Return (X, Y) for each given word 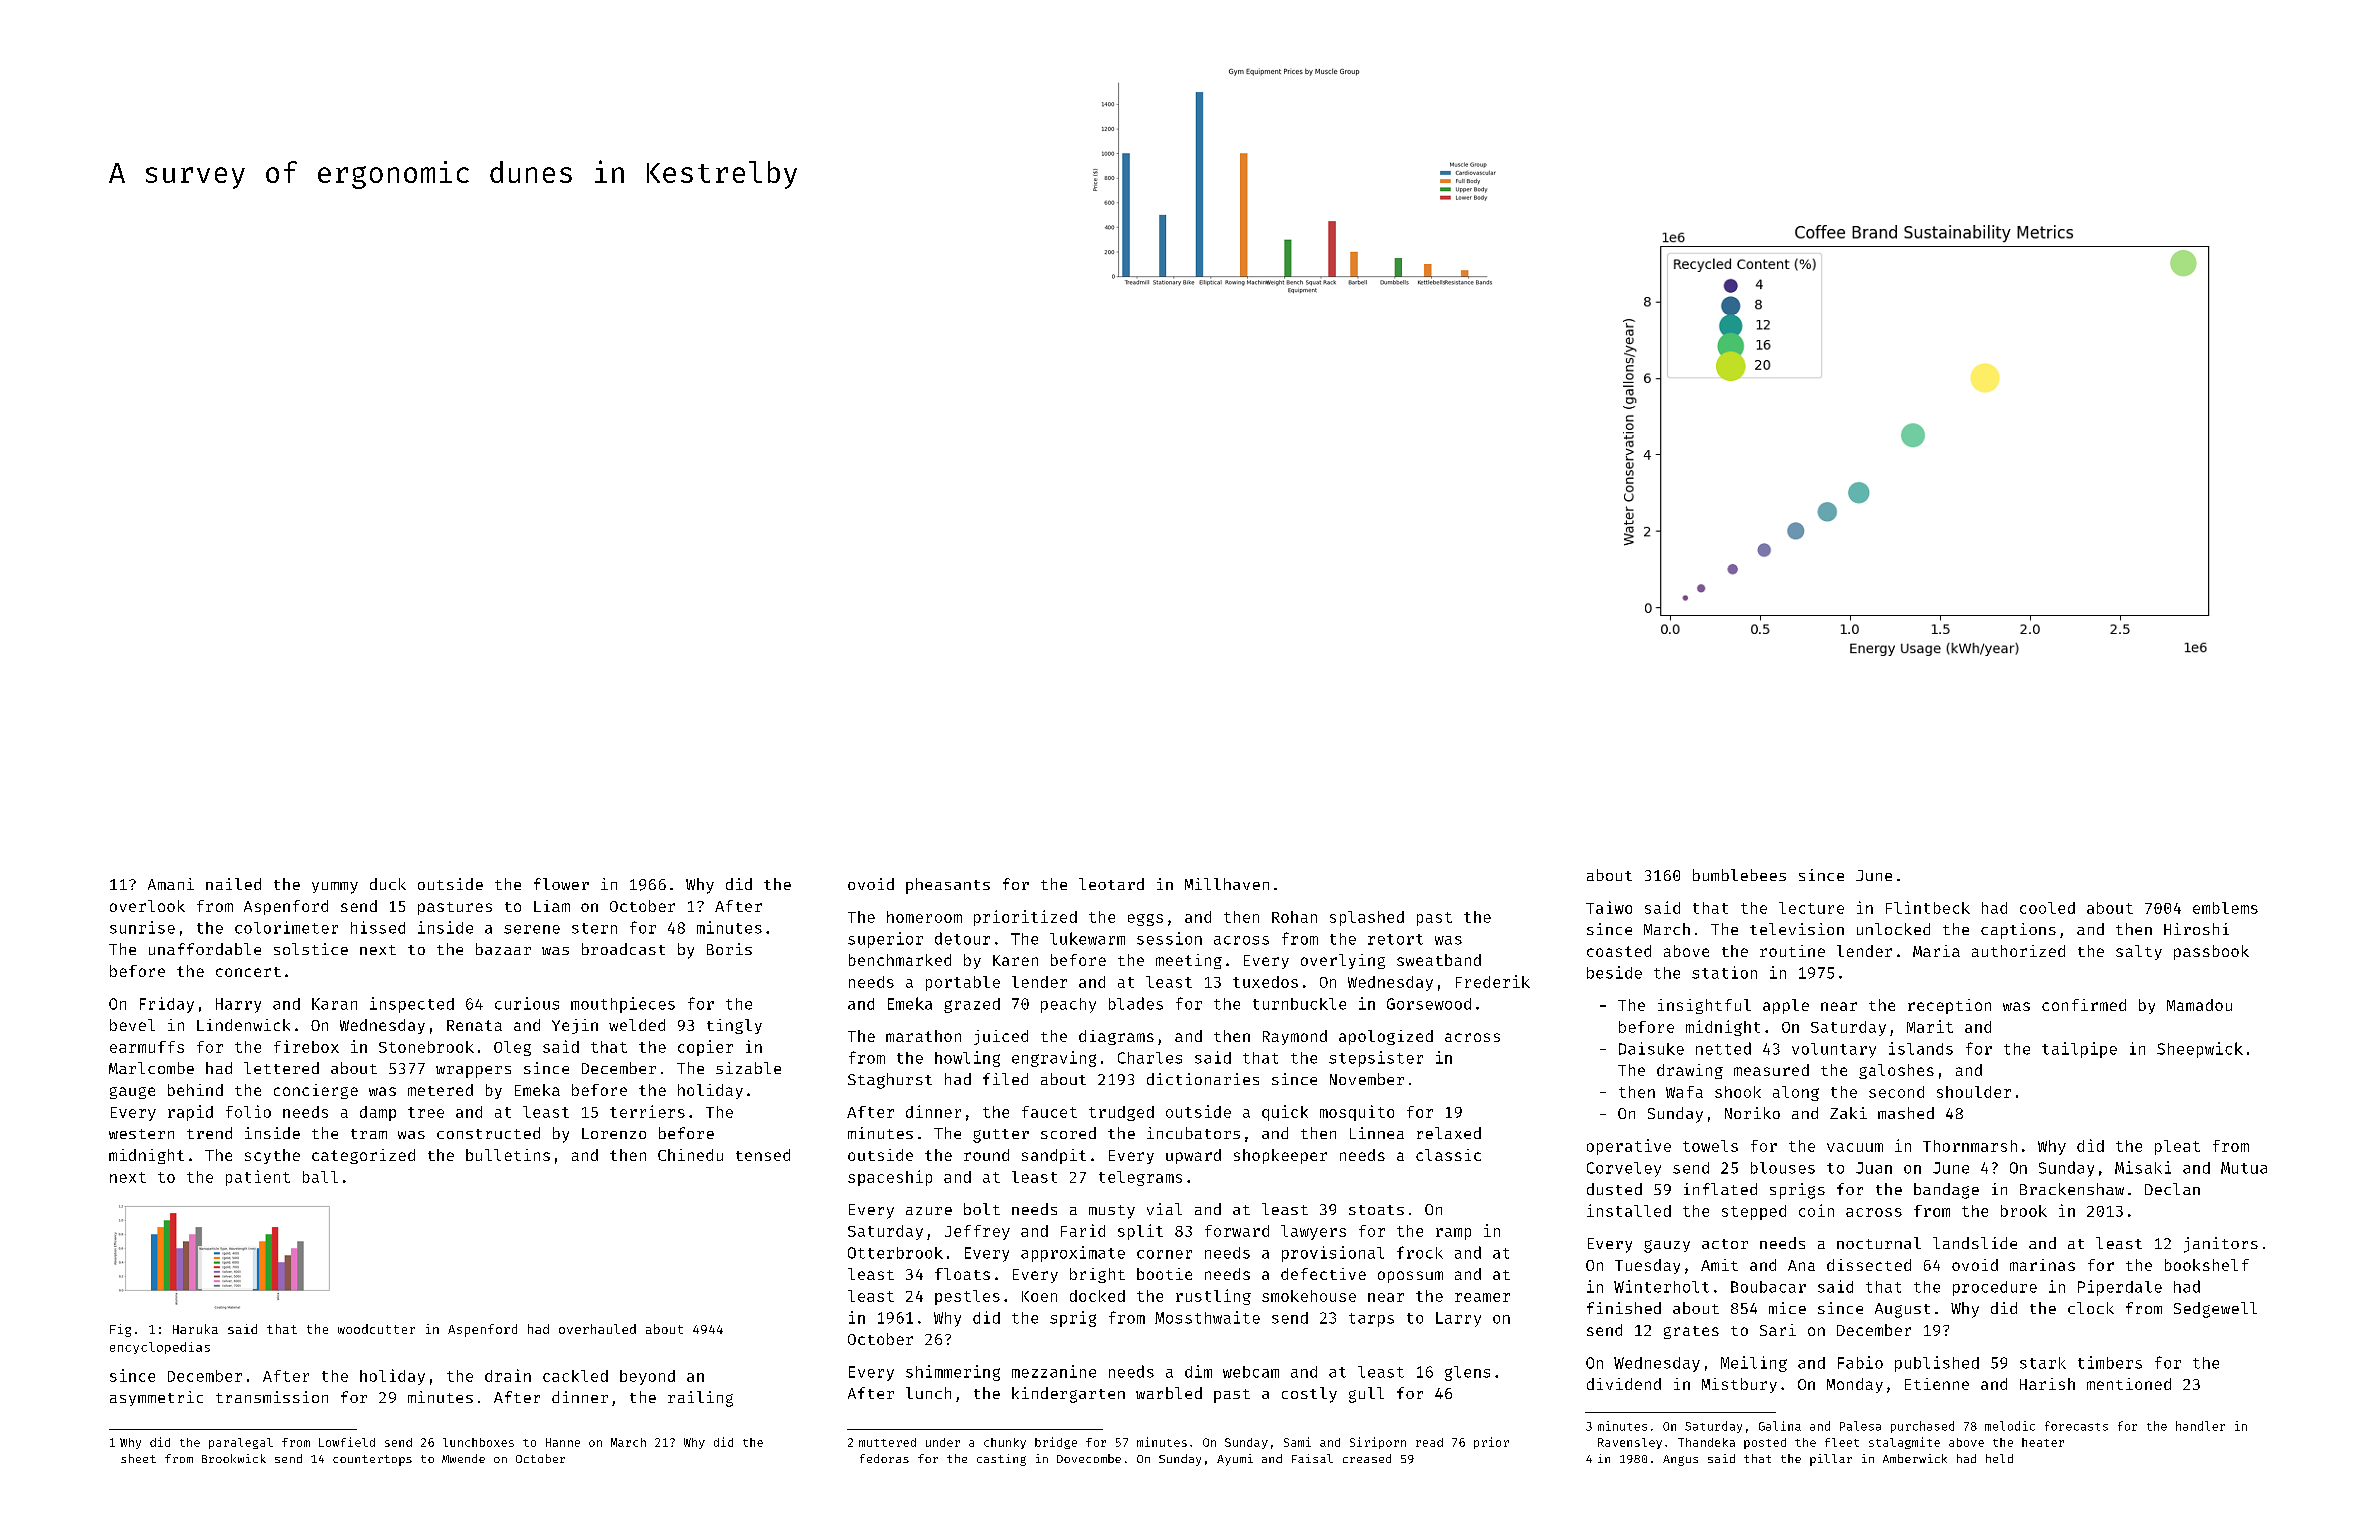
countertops (372, 1460)
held (1999, 1458)
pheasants (948, 886)
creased (1367, 1458)
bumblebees (1739, 875)
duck (388, 884)
